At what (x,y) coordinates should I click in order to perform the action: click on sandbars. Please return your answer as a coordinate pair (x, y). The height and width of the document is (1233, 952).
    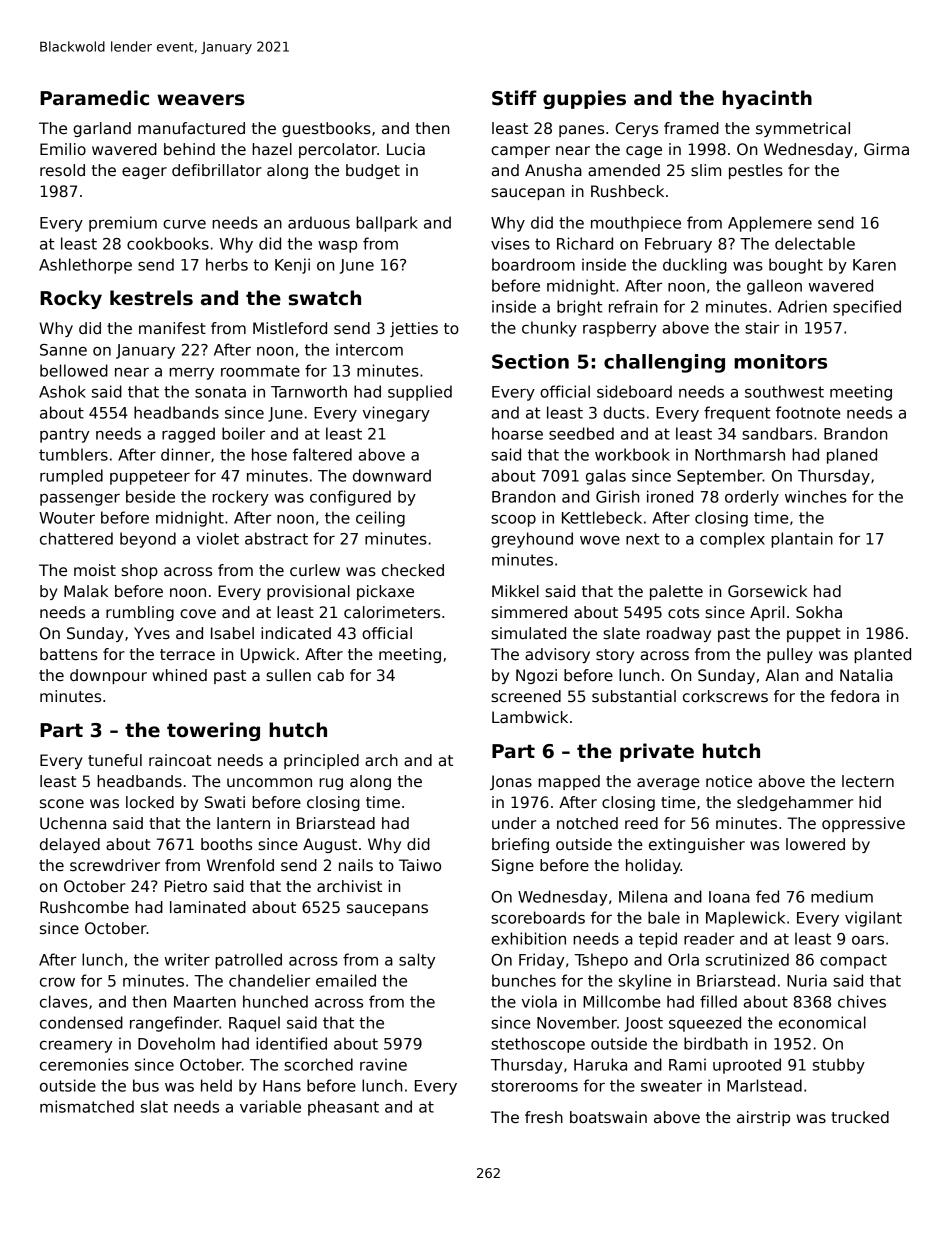
    Looking at the image, I should click on (777, 433).
